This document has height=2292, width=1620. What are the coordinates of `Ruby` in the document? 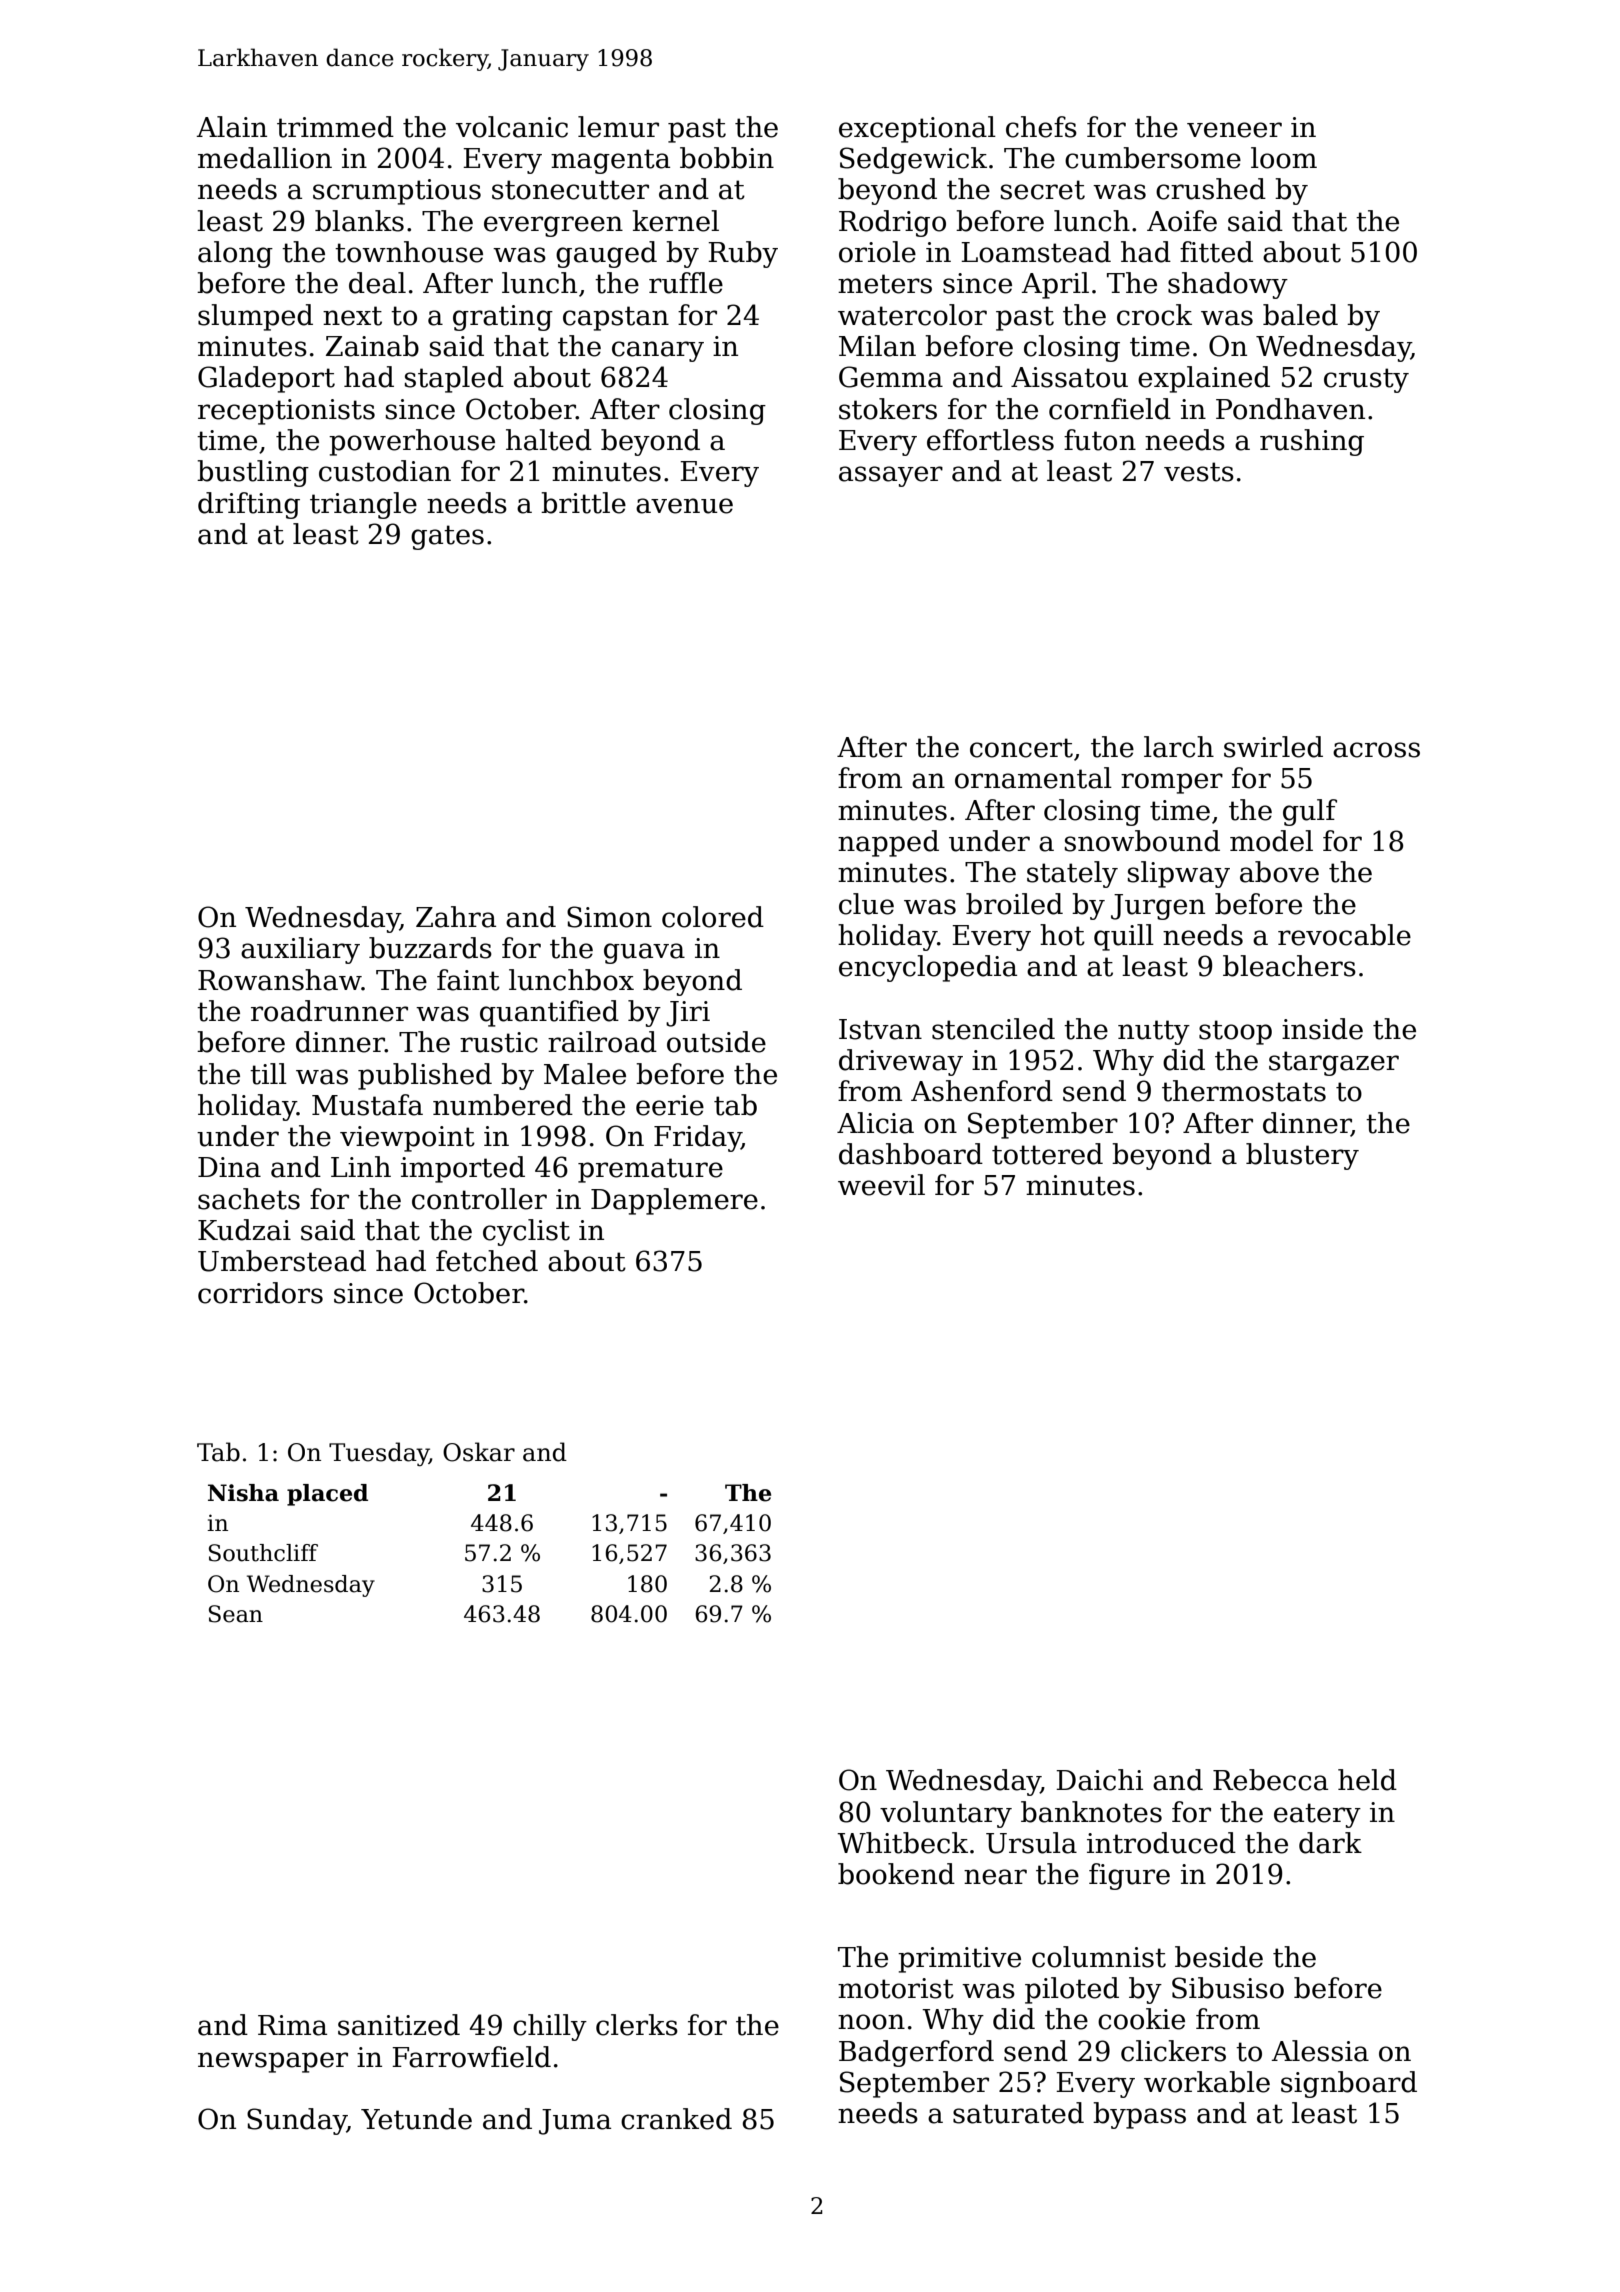 It's located at (743, 254).
